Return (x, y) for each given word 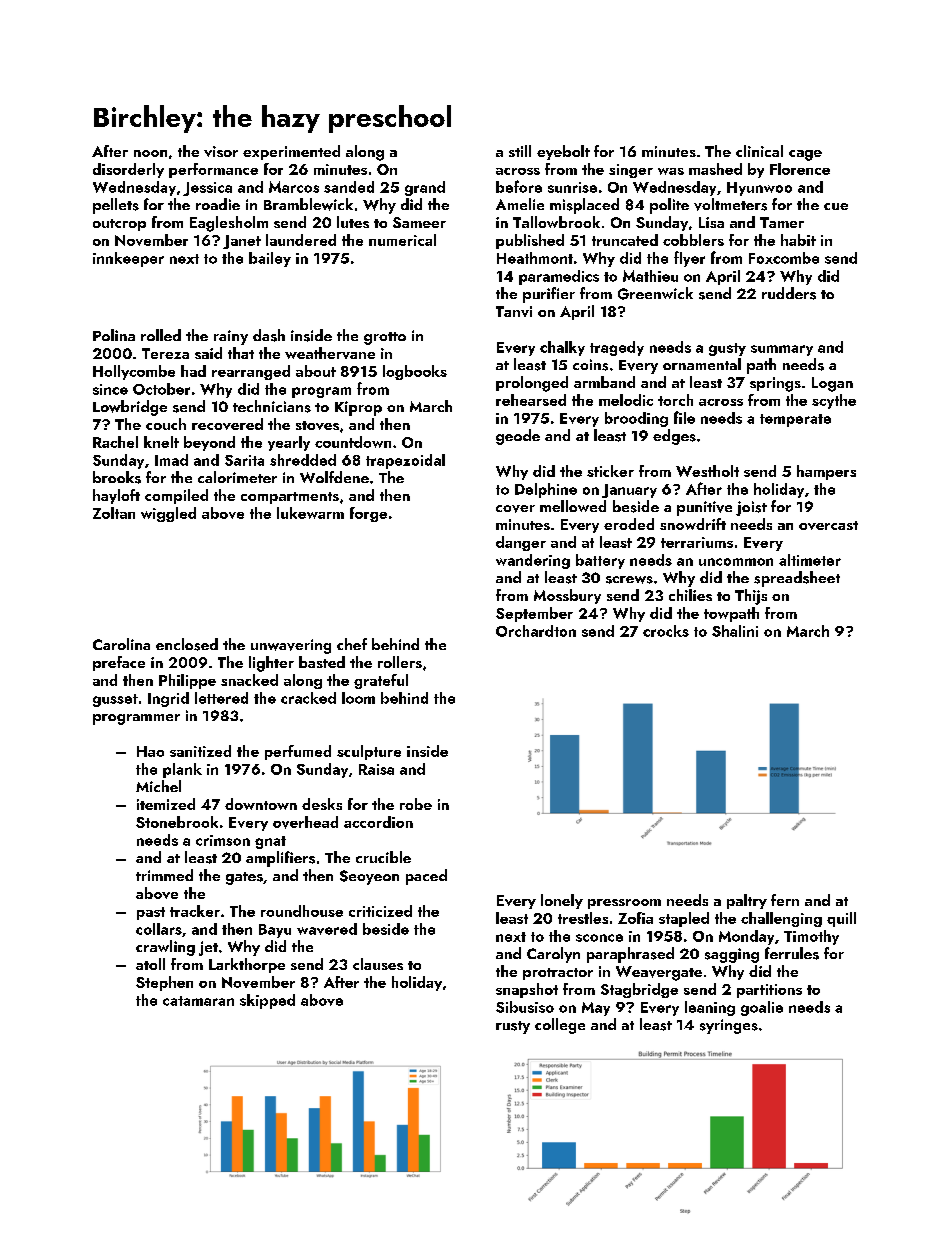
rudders (789, 293)
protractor (558, 974)
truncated (625, 240)
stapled (684, 919)
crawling (165, 948)
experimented (291, 152)
